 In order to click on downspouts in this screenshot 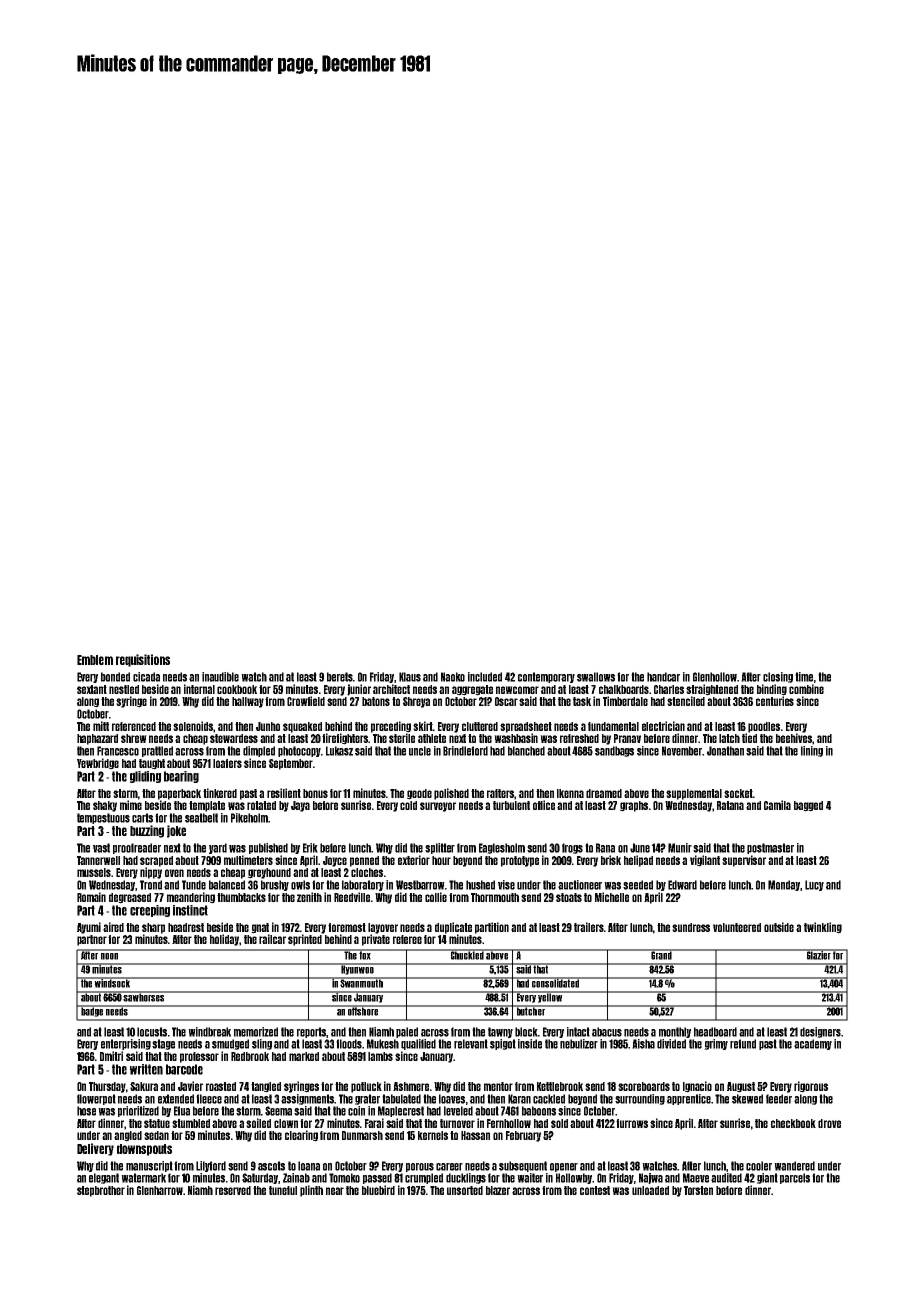, I will do `click(144, 1150)`.
